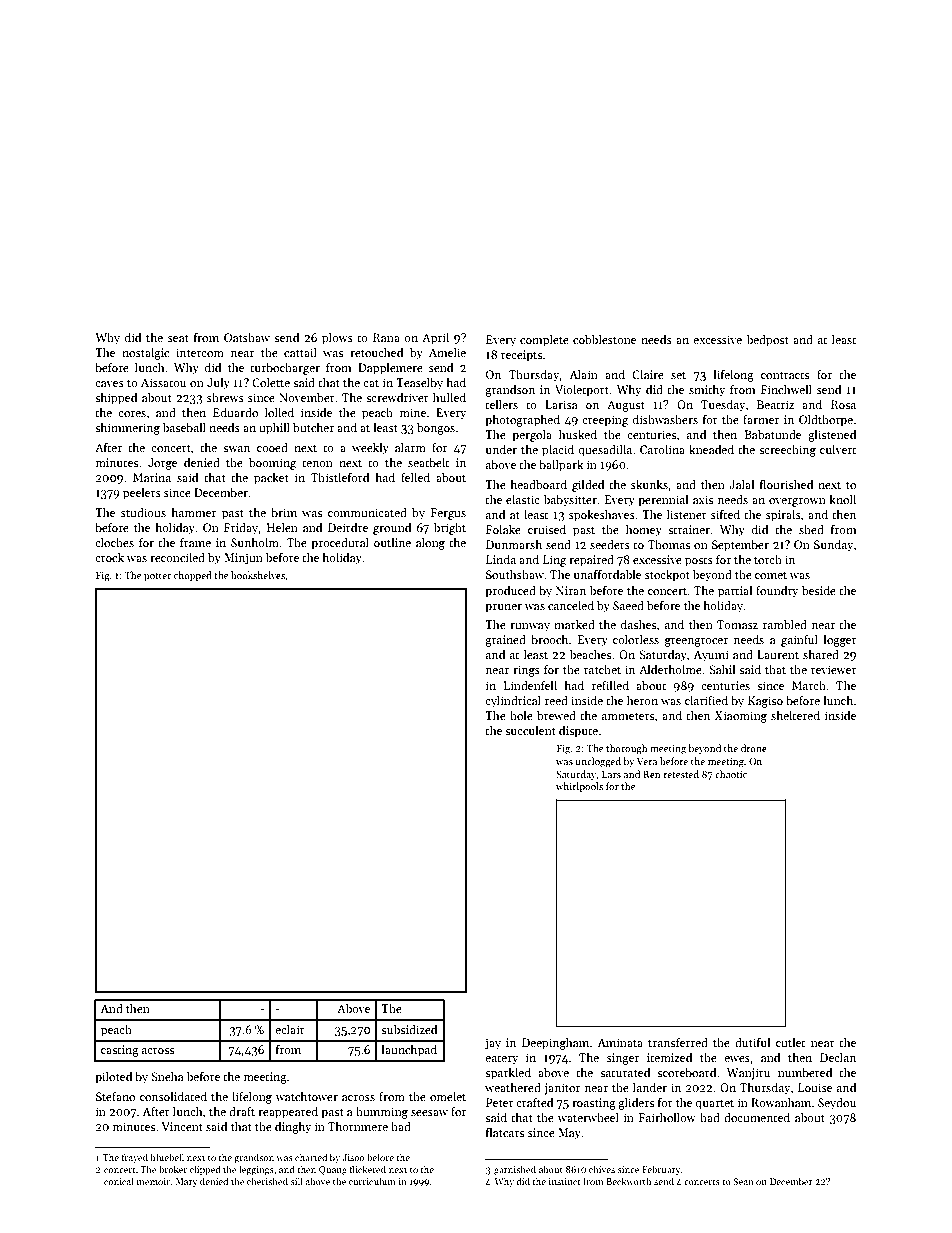 This image has width=952, height=1233. Describe the element at coordinates (521, 715) in the image. I see `hole` at that location.
